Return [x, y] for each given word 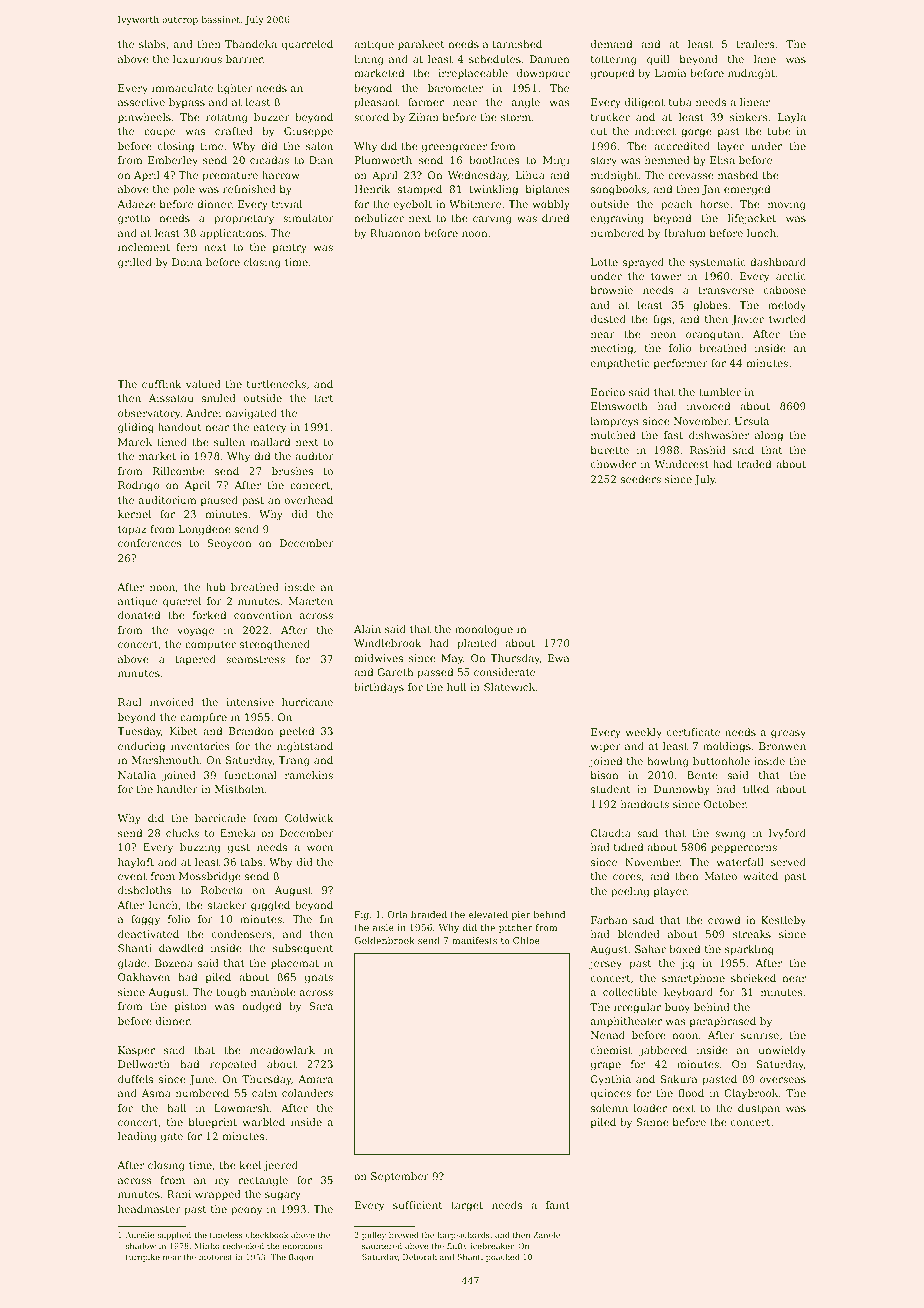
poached [503, 1258]
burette [610, 450]
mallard [270, 442]
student [610, 789]
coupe [159, 133]
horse [714, 204]
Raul [130, 702]
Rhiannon [395, 233]
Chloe [526, 940]
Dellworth [144, 1064]
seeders [641, 479]
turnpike [143, 1258]
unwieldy [782, 1051]
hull [456, 687]
